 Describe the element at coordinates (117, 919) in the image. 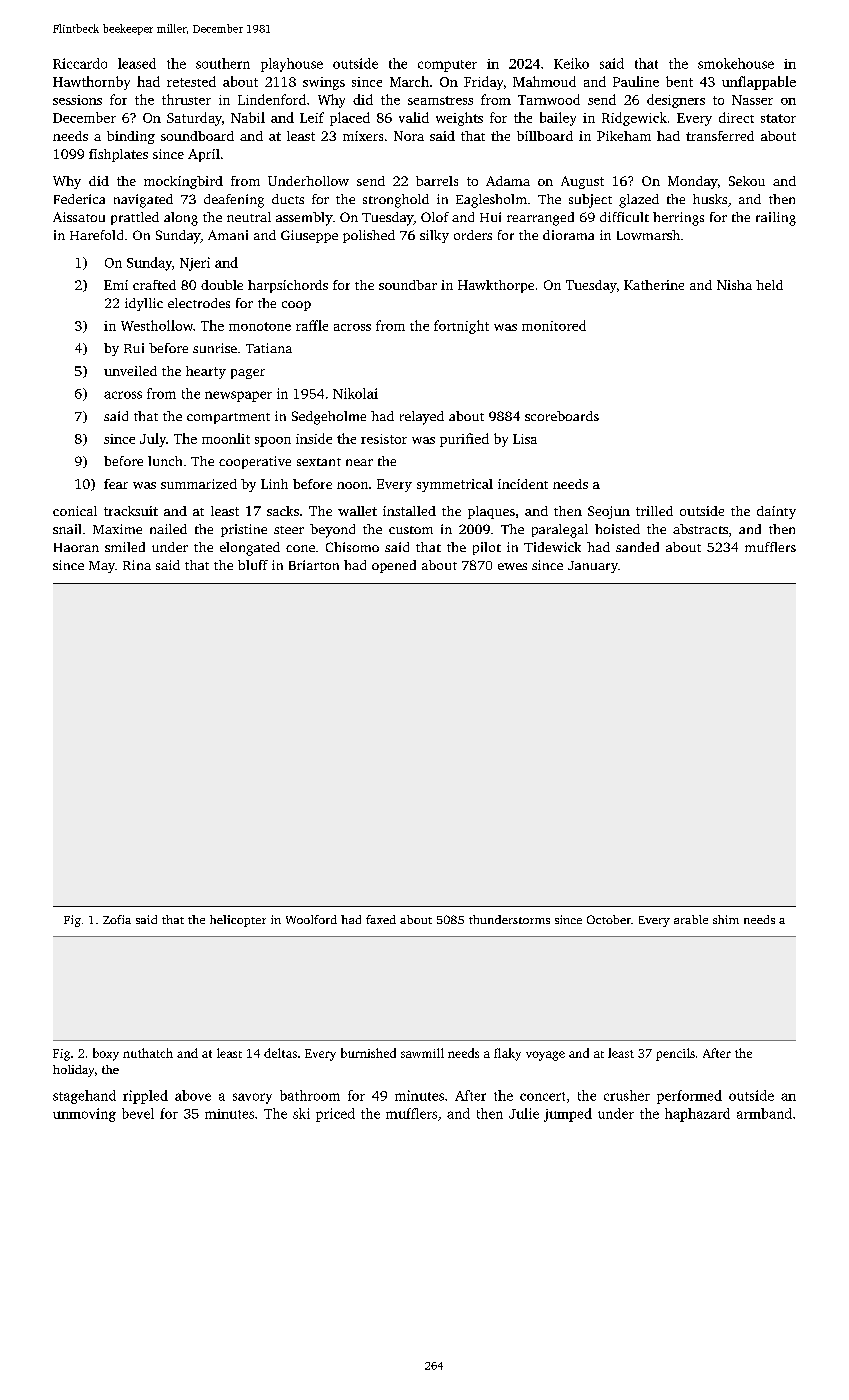

I see `Zofia` at that location.
